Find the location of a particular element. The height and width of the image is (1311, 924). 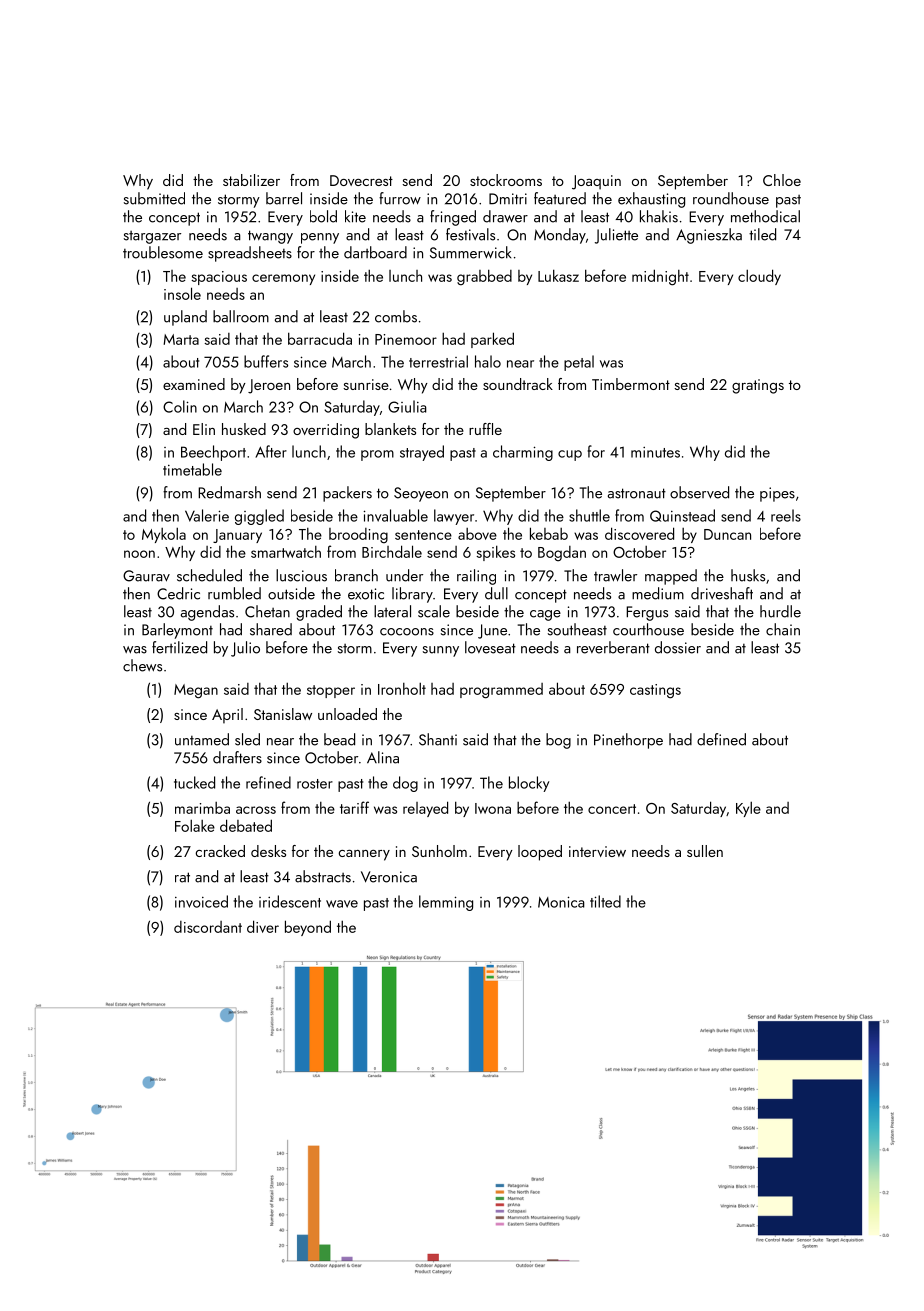

Iwona is located at coordinates (493, 808).
